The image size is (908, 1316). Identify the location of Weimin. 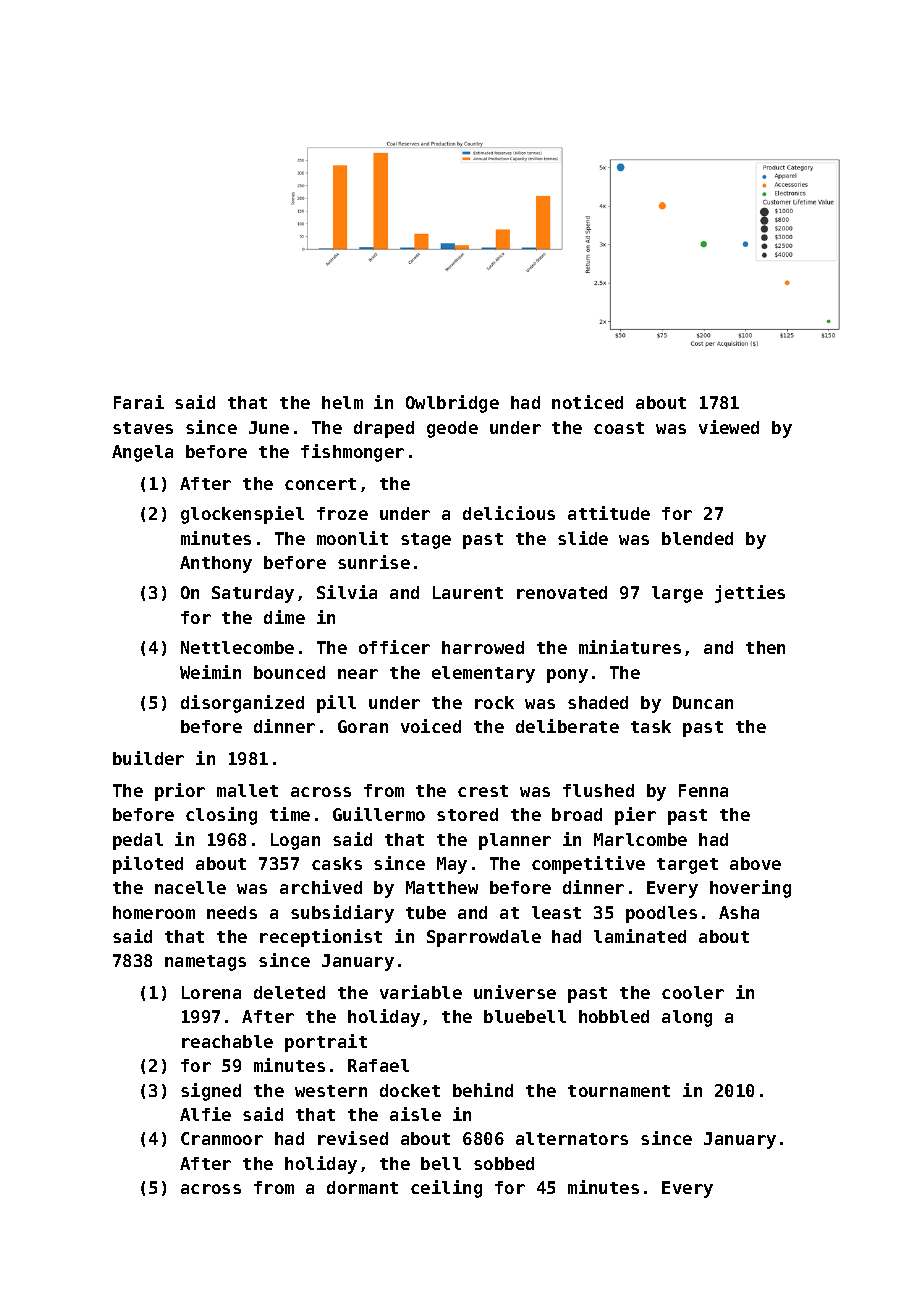
(210, 672).
